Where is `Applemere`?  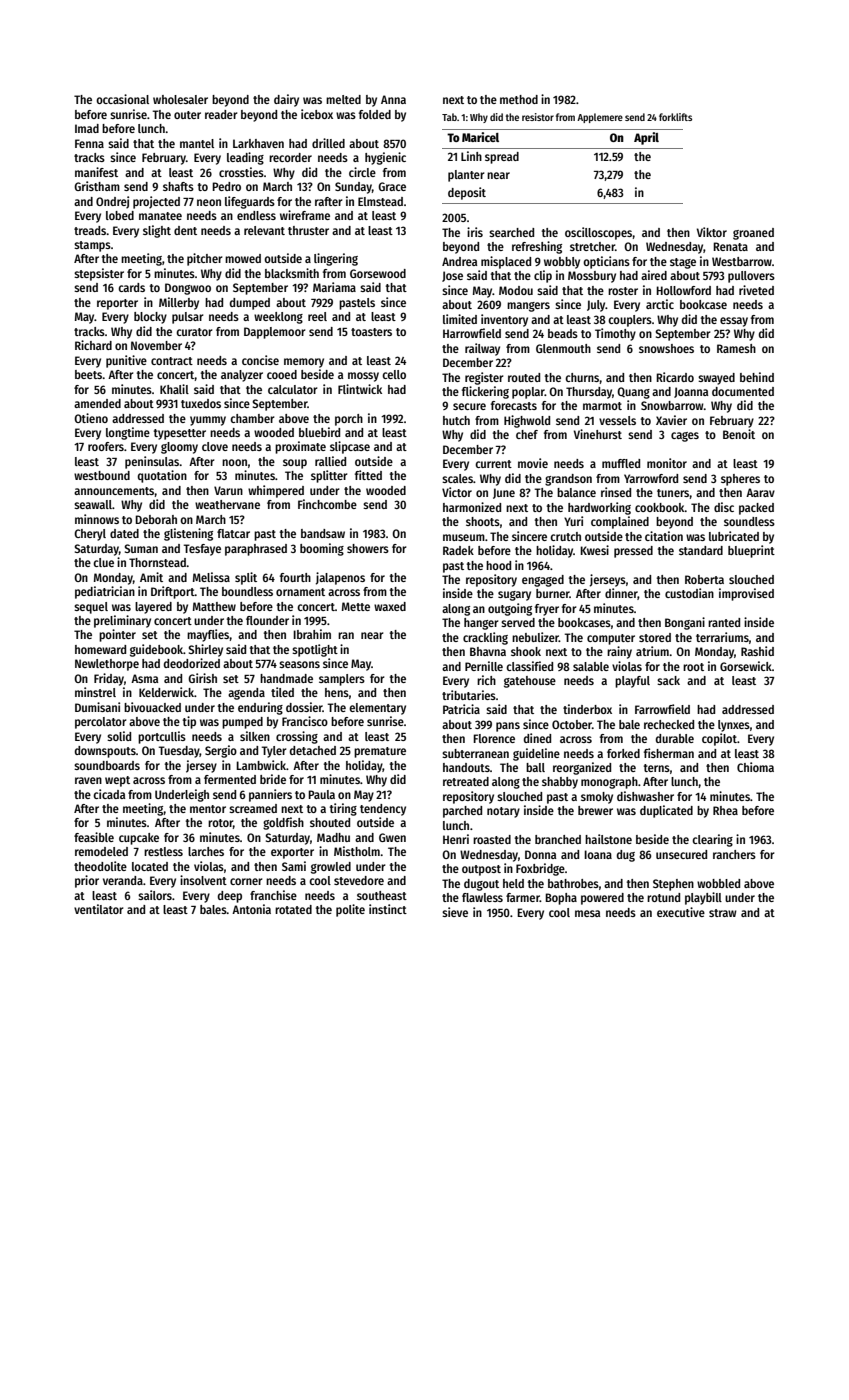 Applemere is located at coordinates (600, 118).
